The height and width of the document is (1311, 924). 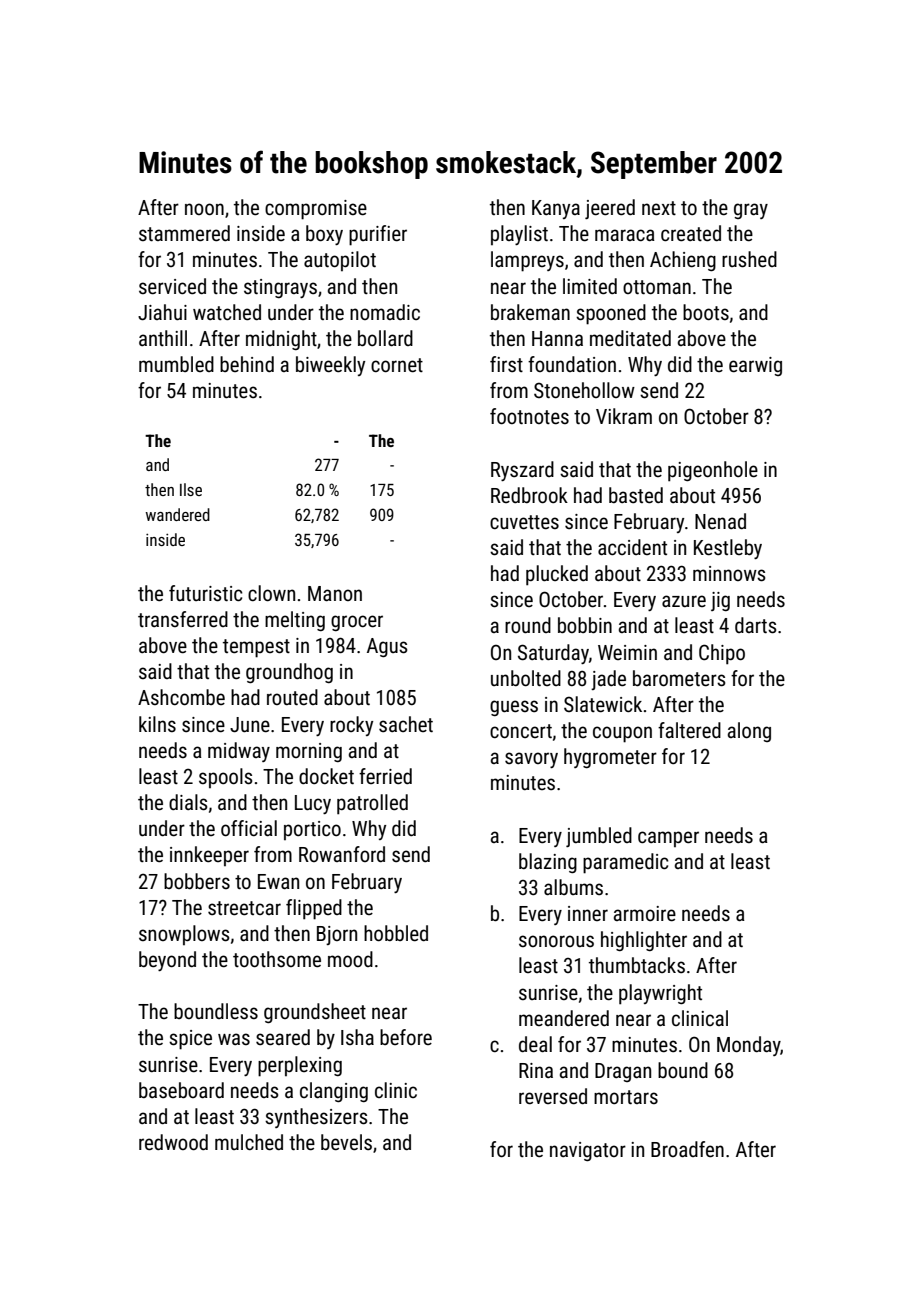 I want to click on baseboard, so click(x=181, y=1090).
